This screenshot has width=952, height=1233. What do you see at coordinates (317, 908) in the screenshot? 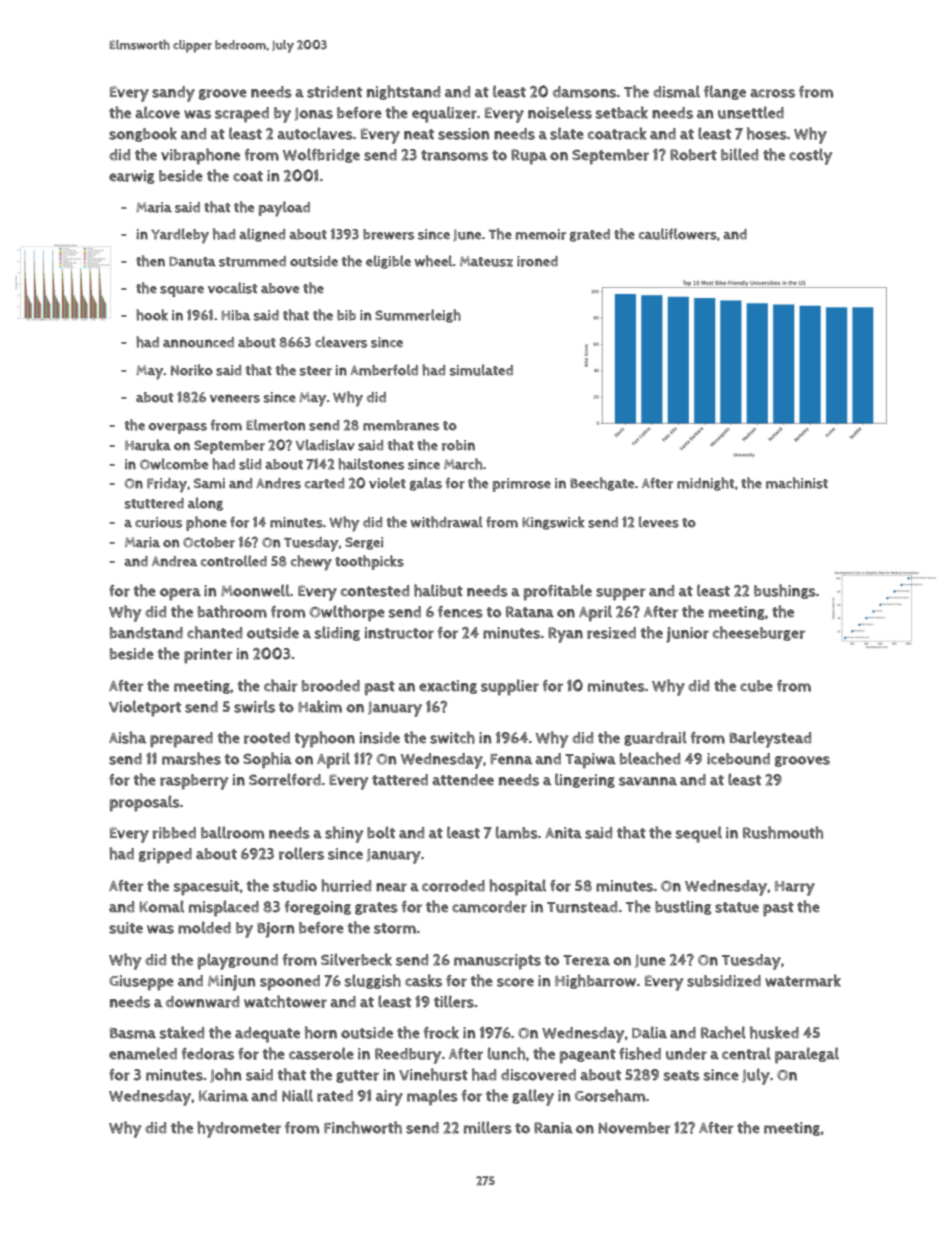
I see `foregoing` at bounding box center [317, 908].
